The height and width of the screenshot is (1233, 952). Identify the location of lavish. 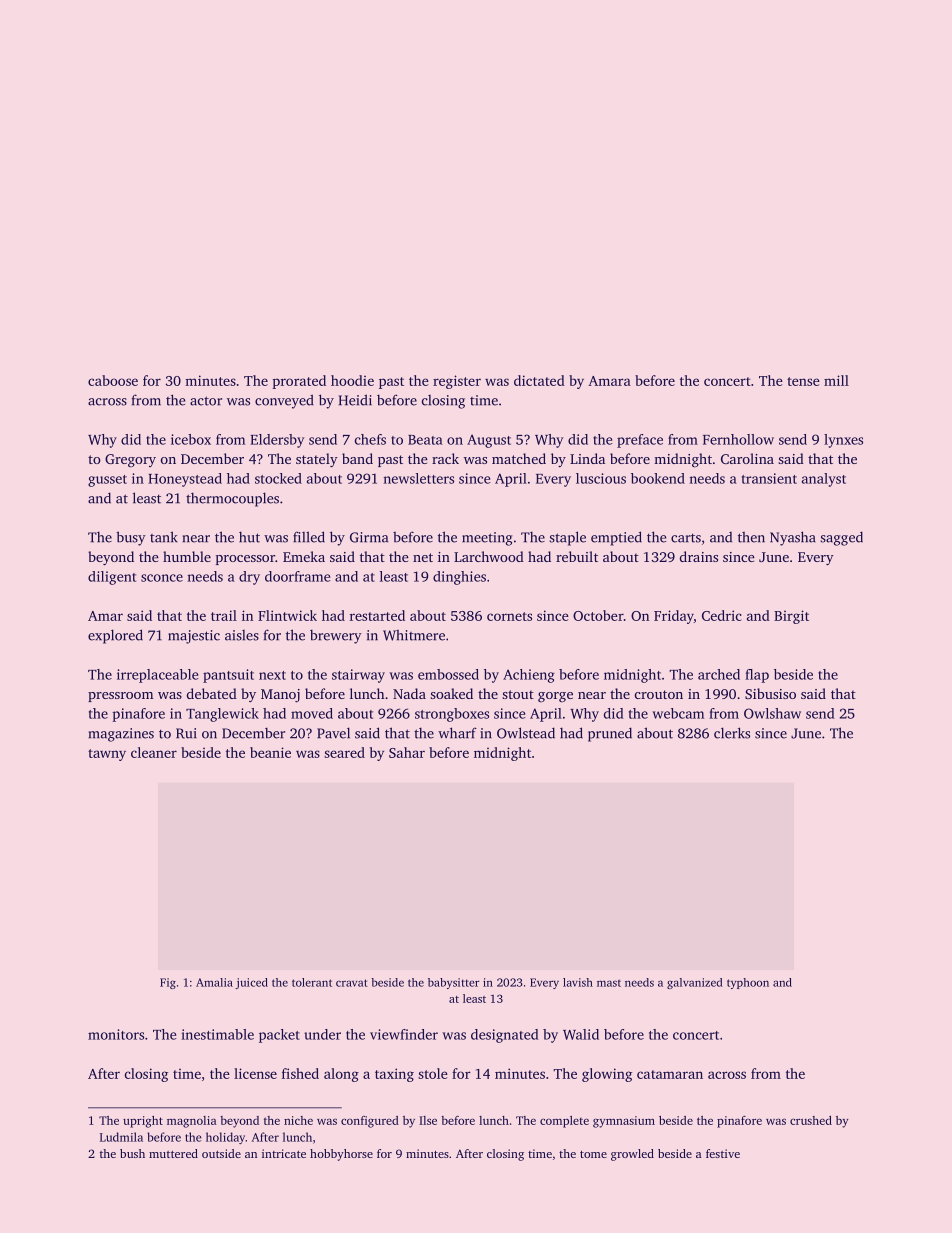
(578, 982).
